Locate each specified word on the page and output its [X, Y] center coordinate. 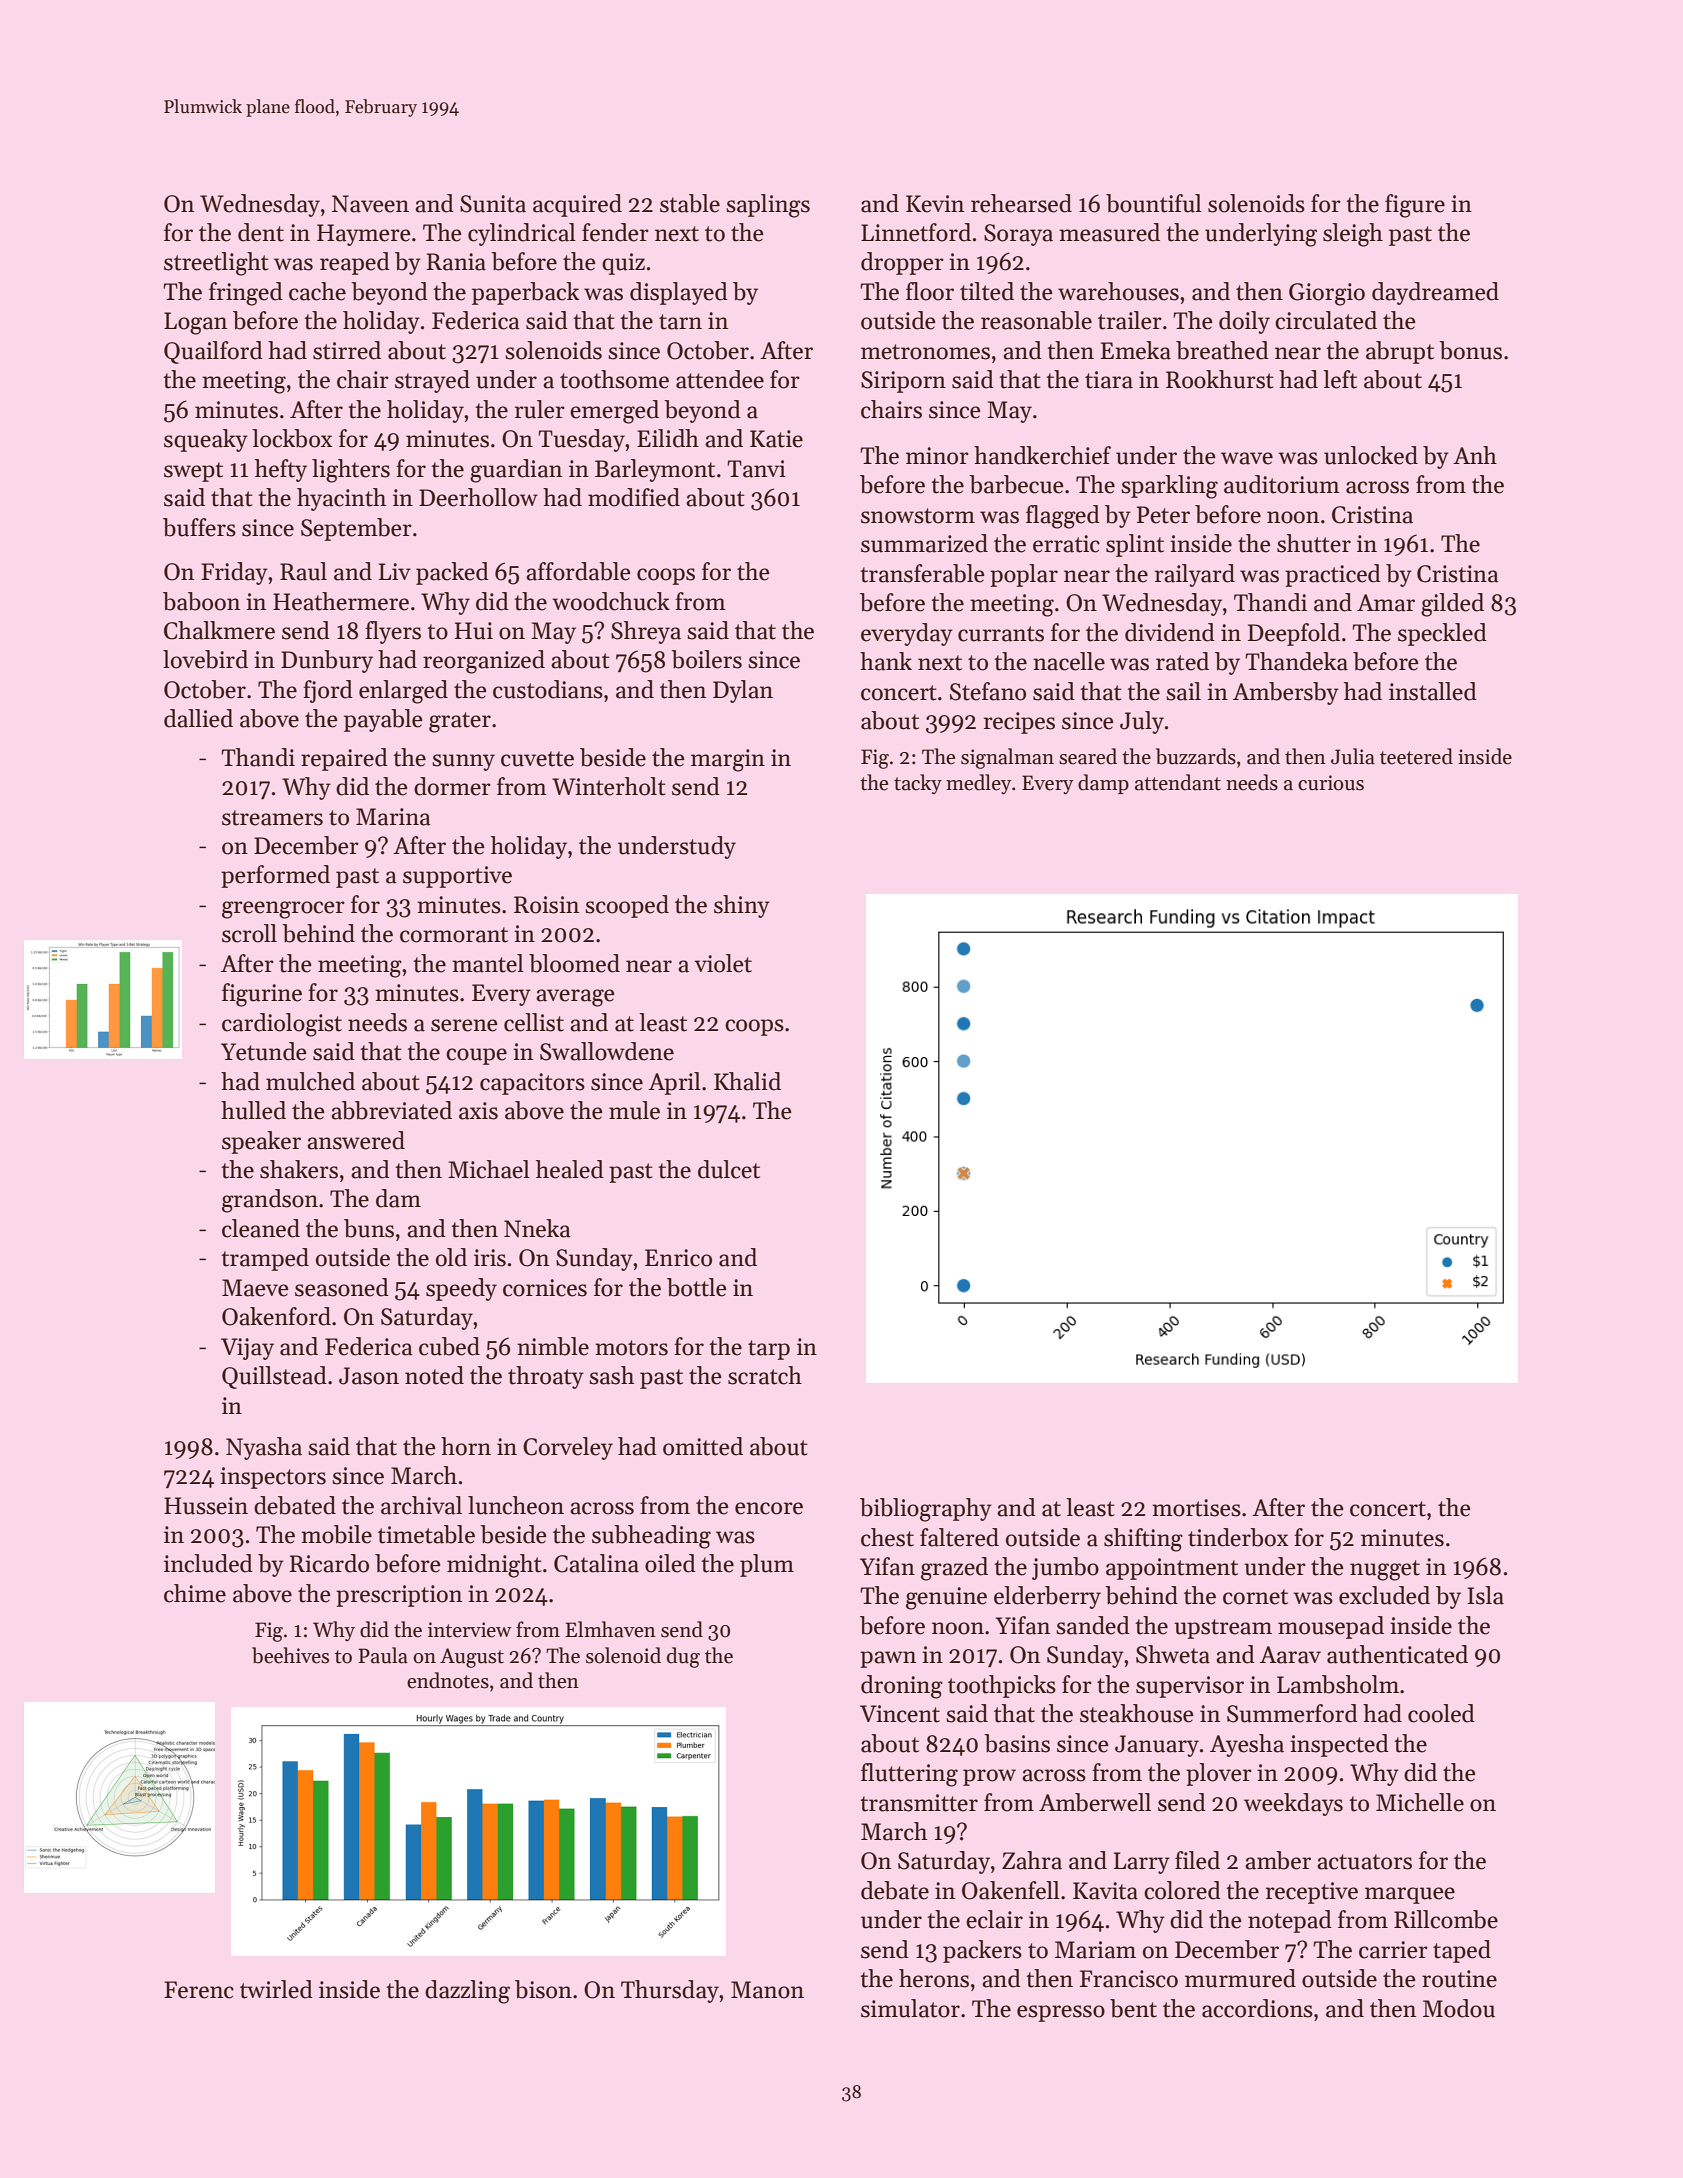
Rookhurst [1220, 379]
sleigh [1353, 235]
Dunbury [327, 661]
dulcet [729, 1169]
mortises [1196, 1508]
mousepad [1331, 1627]
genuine [946, 1598]
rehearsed [1021, 203]
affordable [578, 571]
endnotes [448, 1680]
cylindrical [522, 234]
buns [369, 1228]
